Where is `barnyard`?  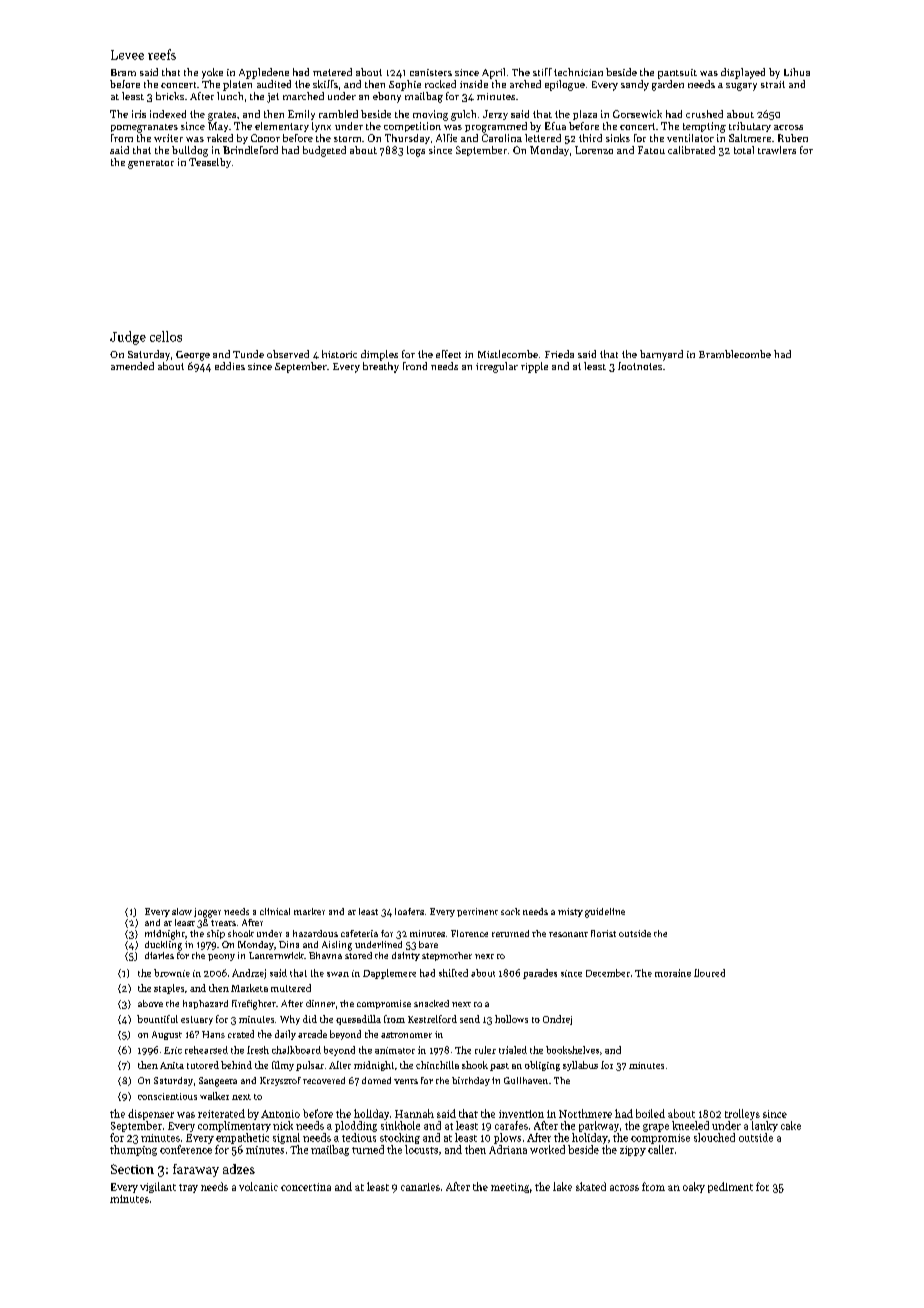 barnyard is located at coordinates (661, 355).
